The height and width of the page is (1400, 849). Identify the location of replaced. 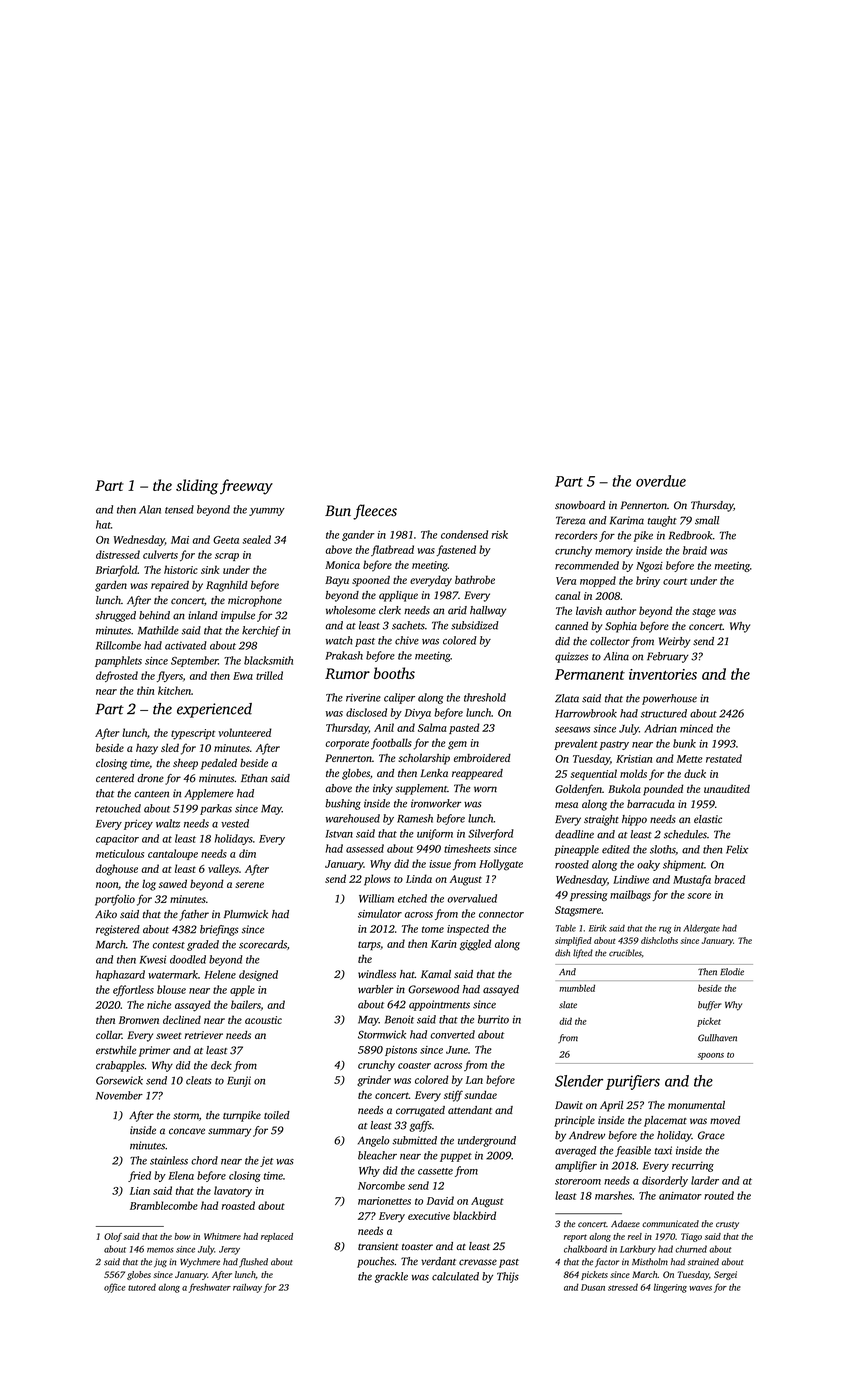
(277, 1237).
